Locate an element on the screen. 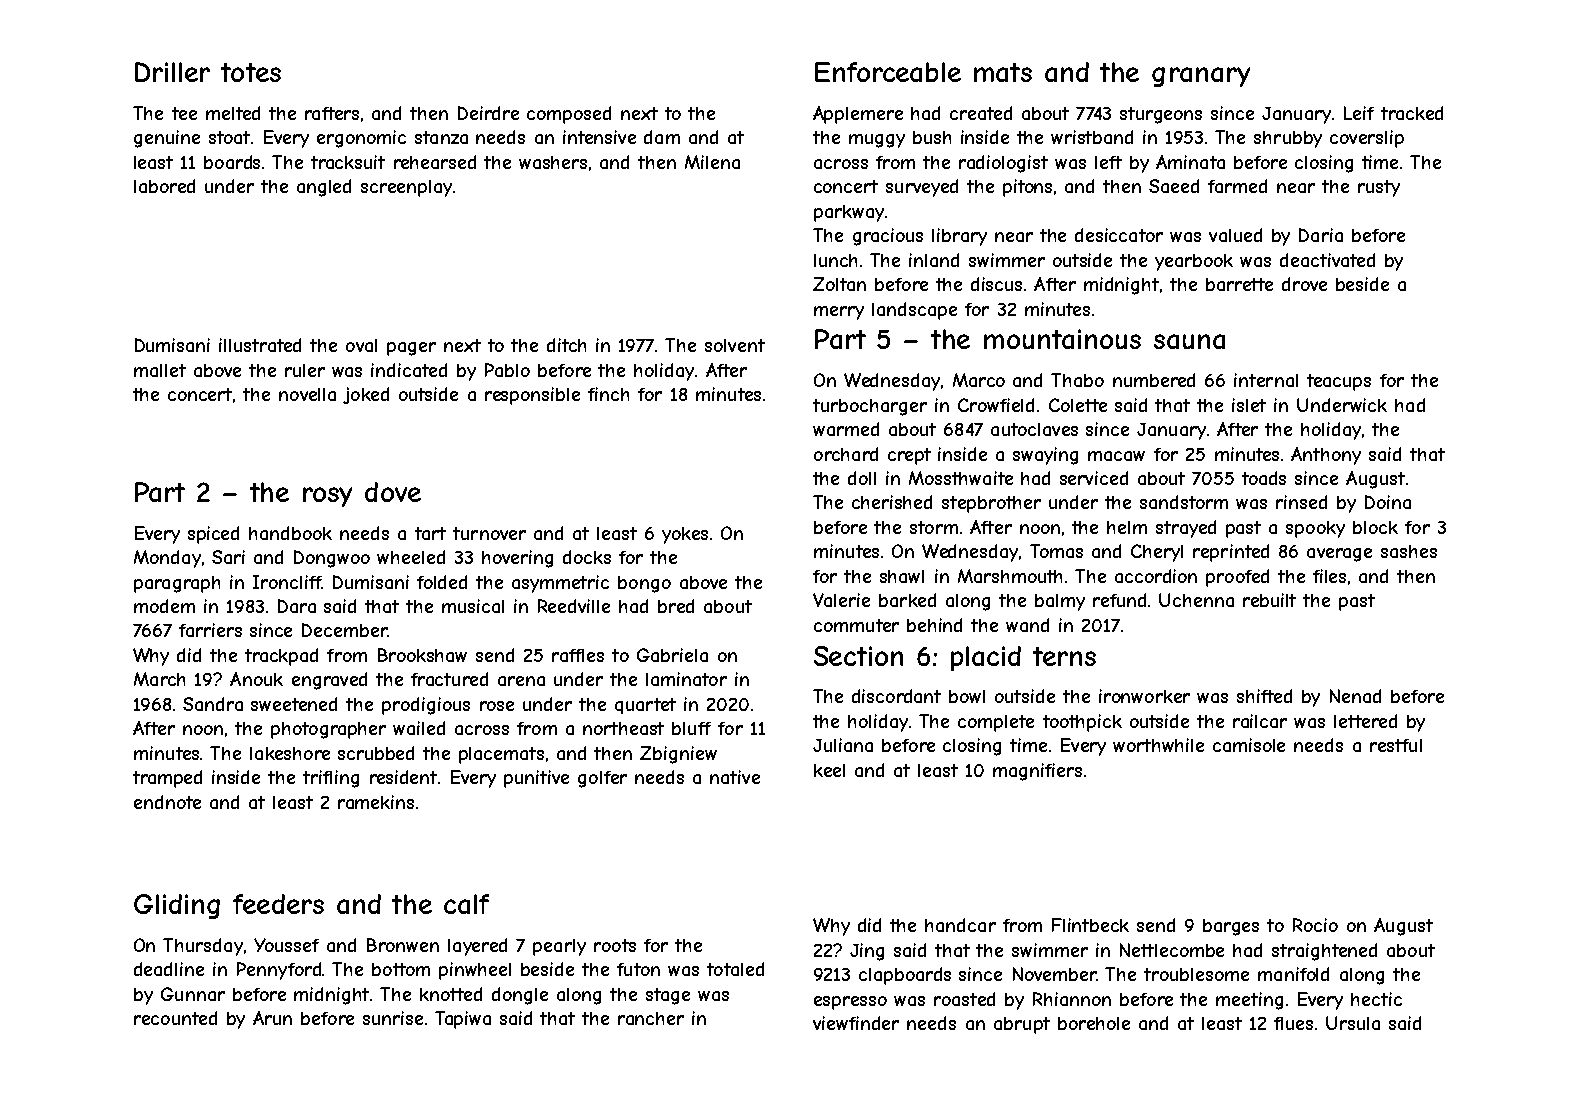 The image size is (1584, 1120). worthwhile is located at coordinates (1158, 745).
